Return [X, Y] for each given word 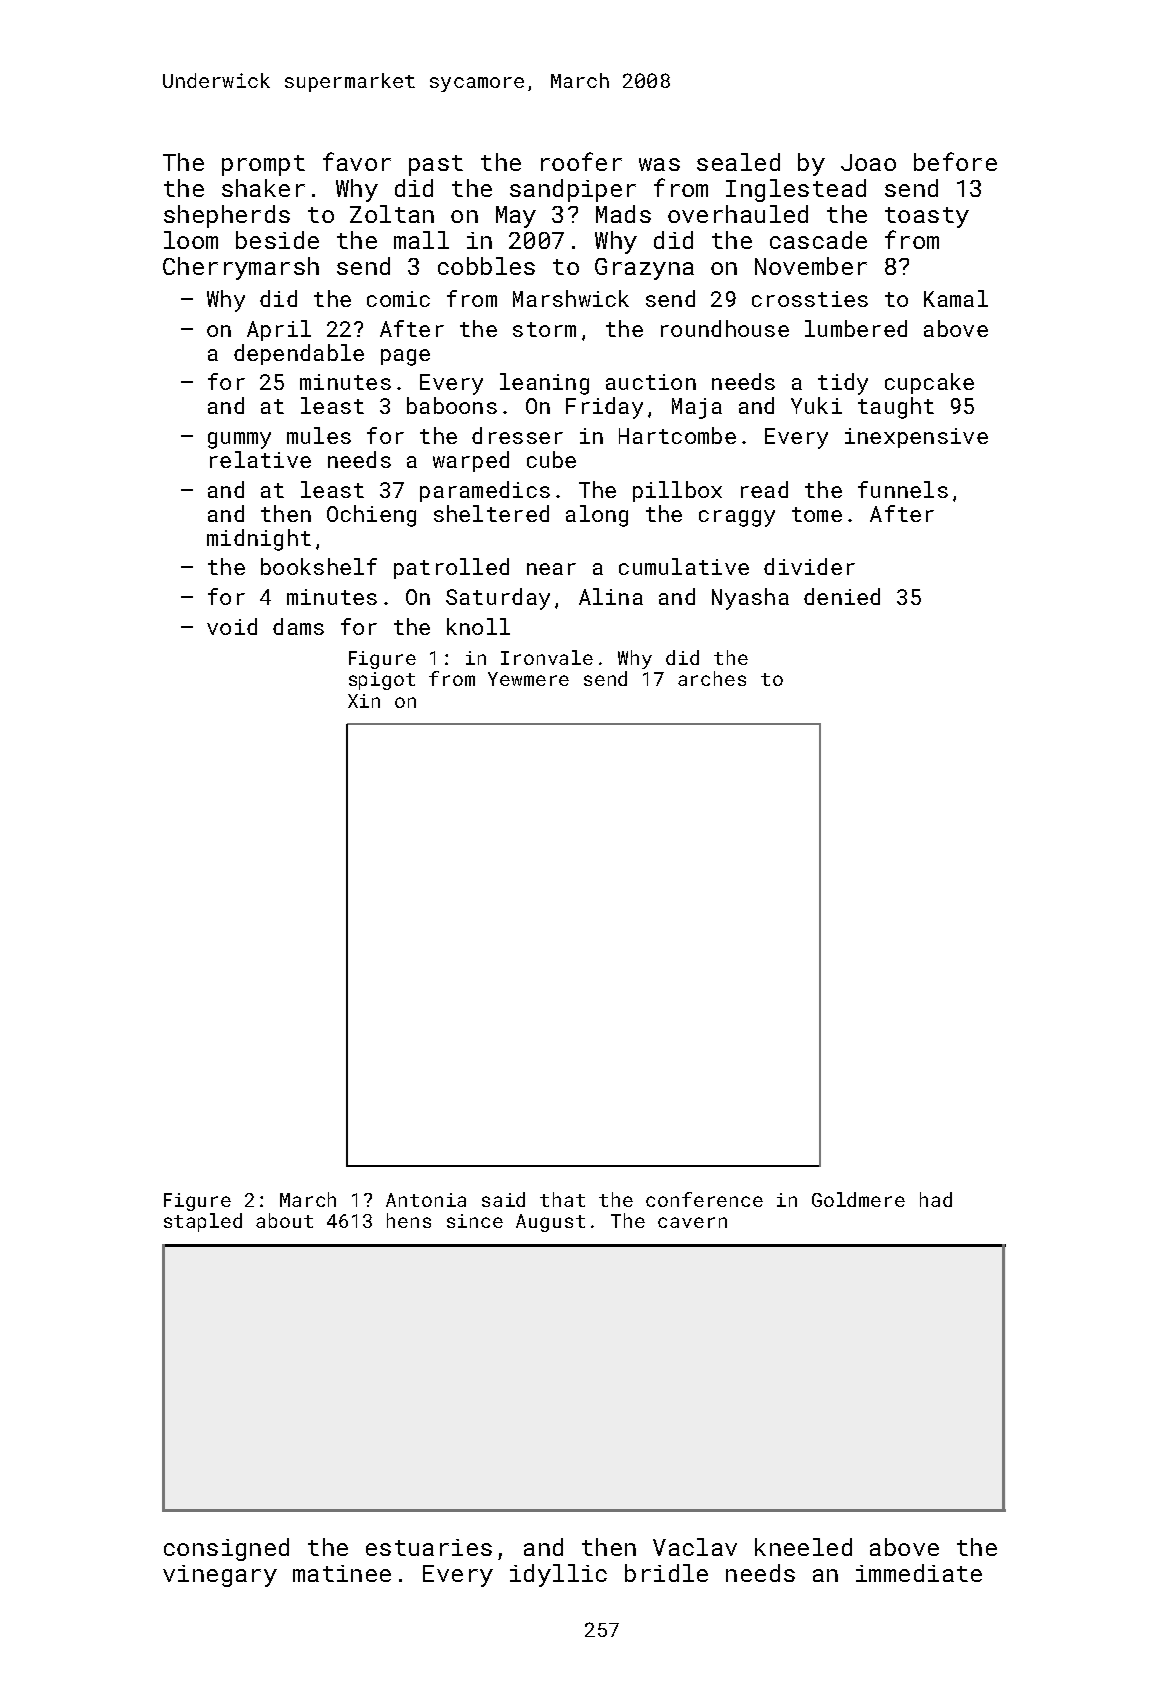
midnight [259, 540]
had [936, 1199]
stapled [203, 1222]
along [597, 516]
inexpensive [916, 438]
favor [357, 161]
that [562, 1199]
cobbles [486, 266]
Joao [868, 162]
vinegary [220, 1576]
